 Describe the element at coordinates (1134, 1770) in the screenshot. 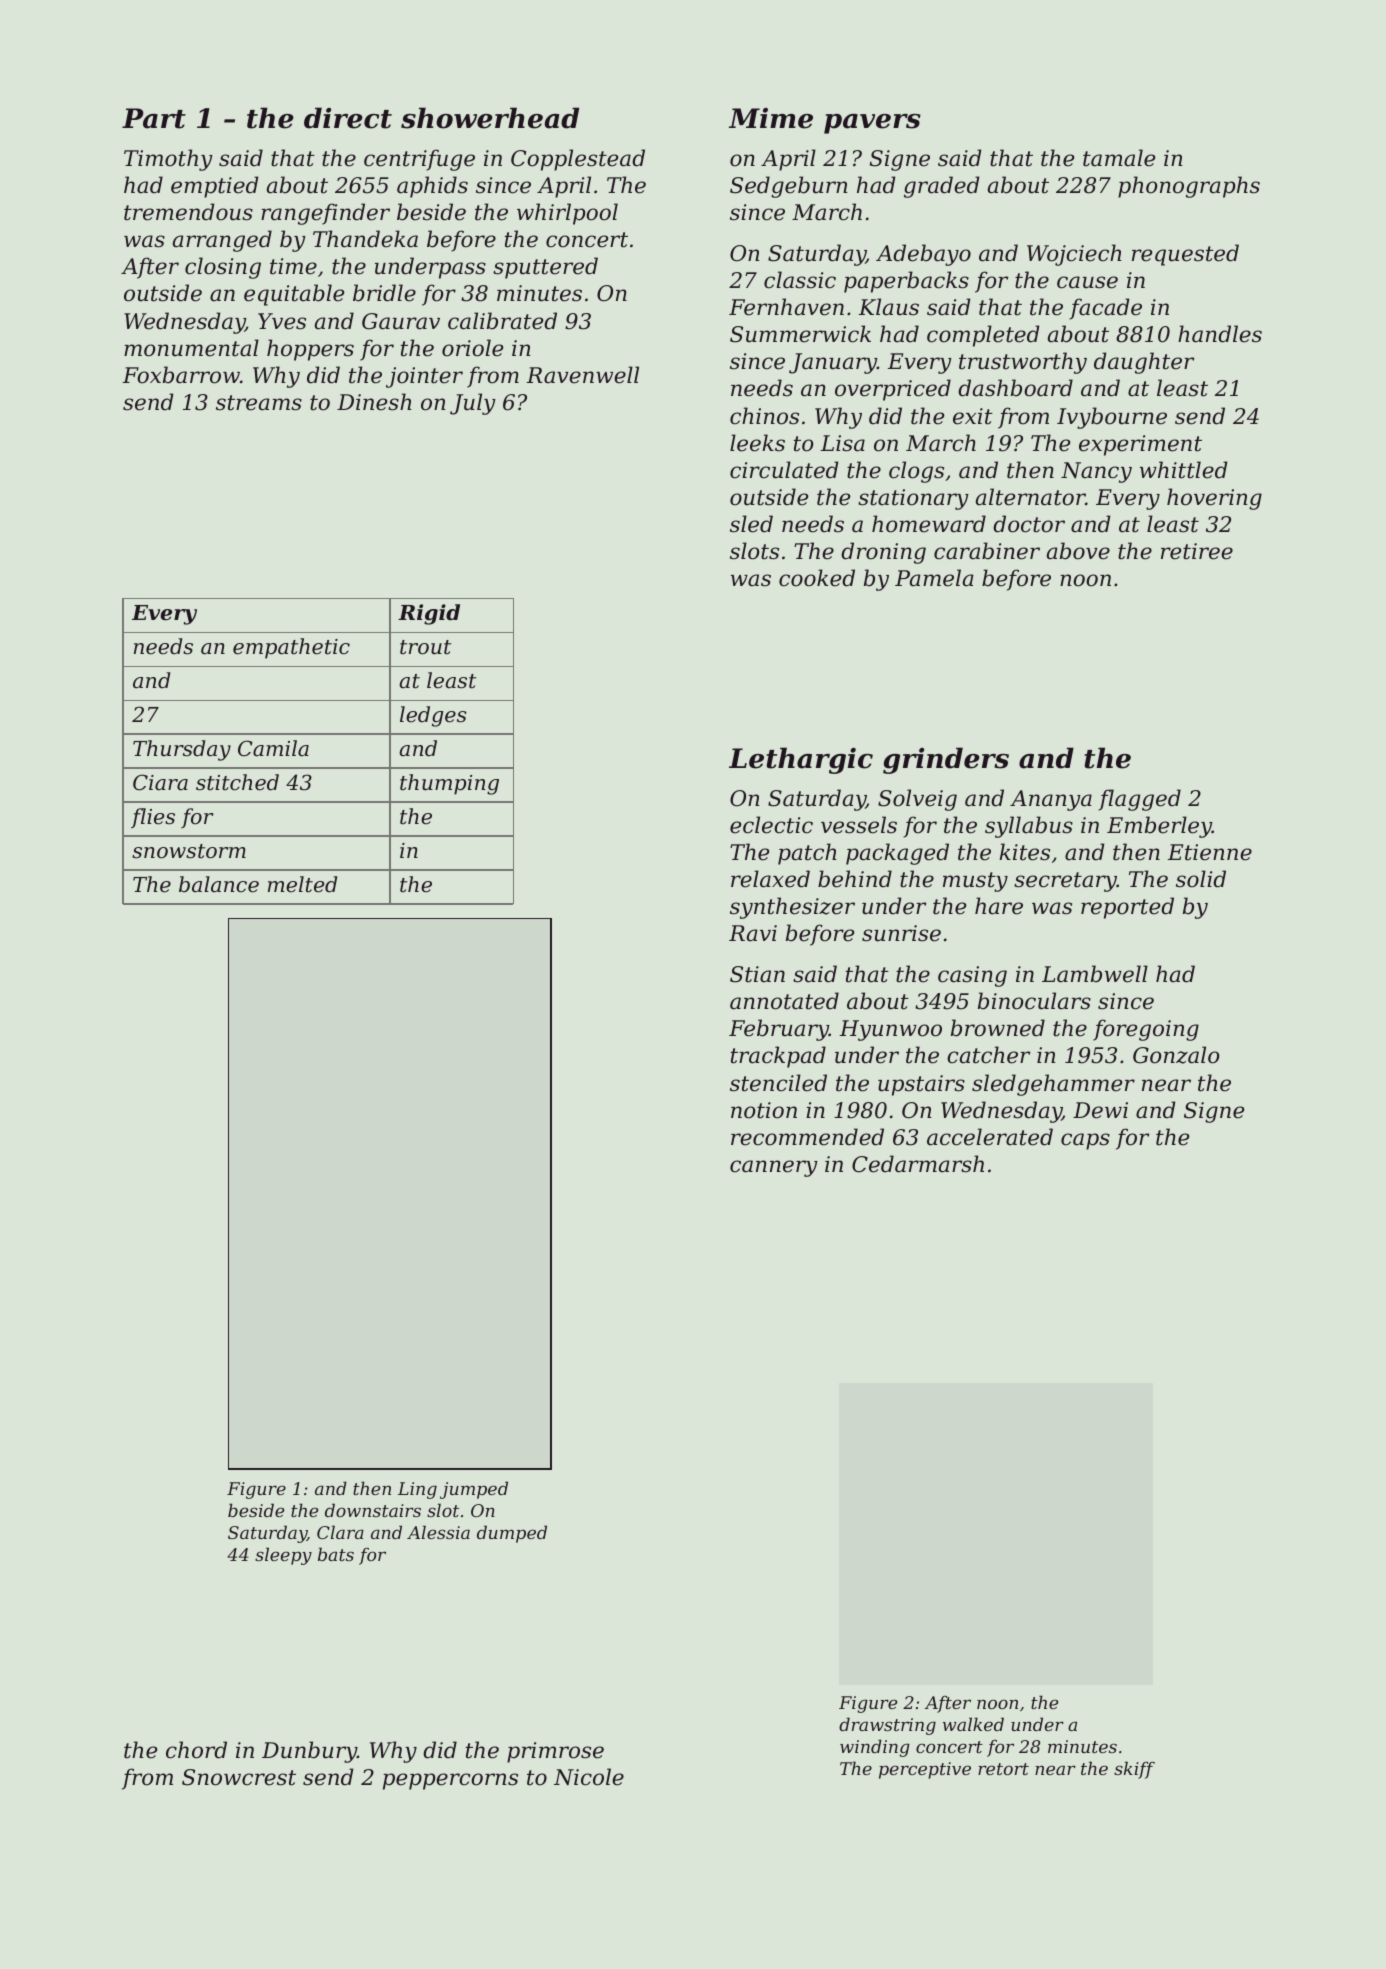

I see `skiff` at that location.
